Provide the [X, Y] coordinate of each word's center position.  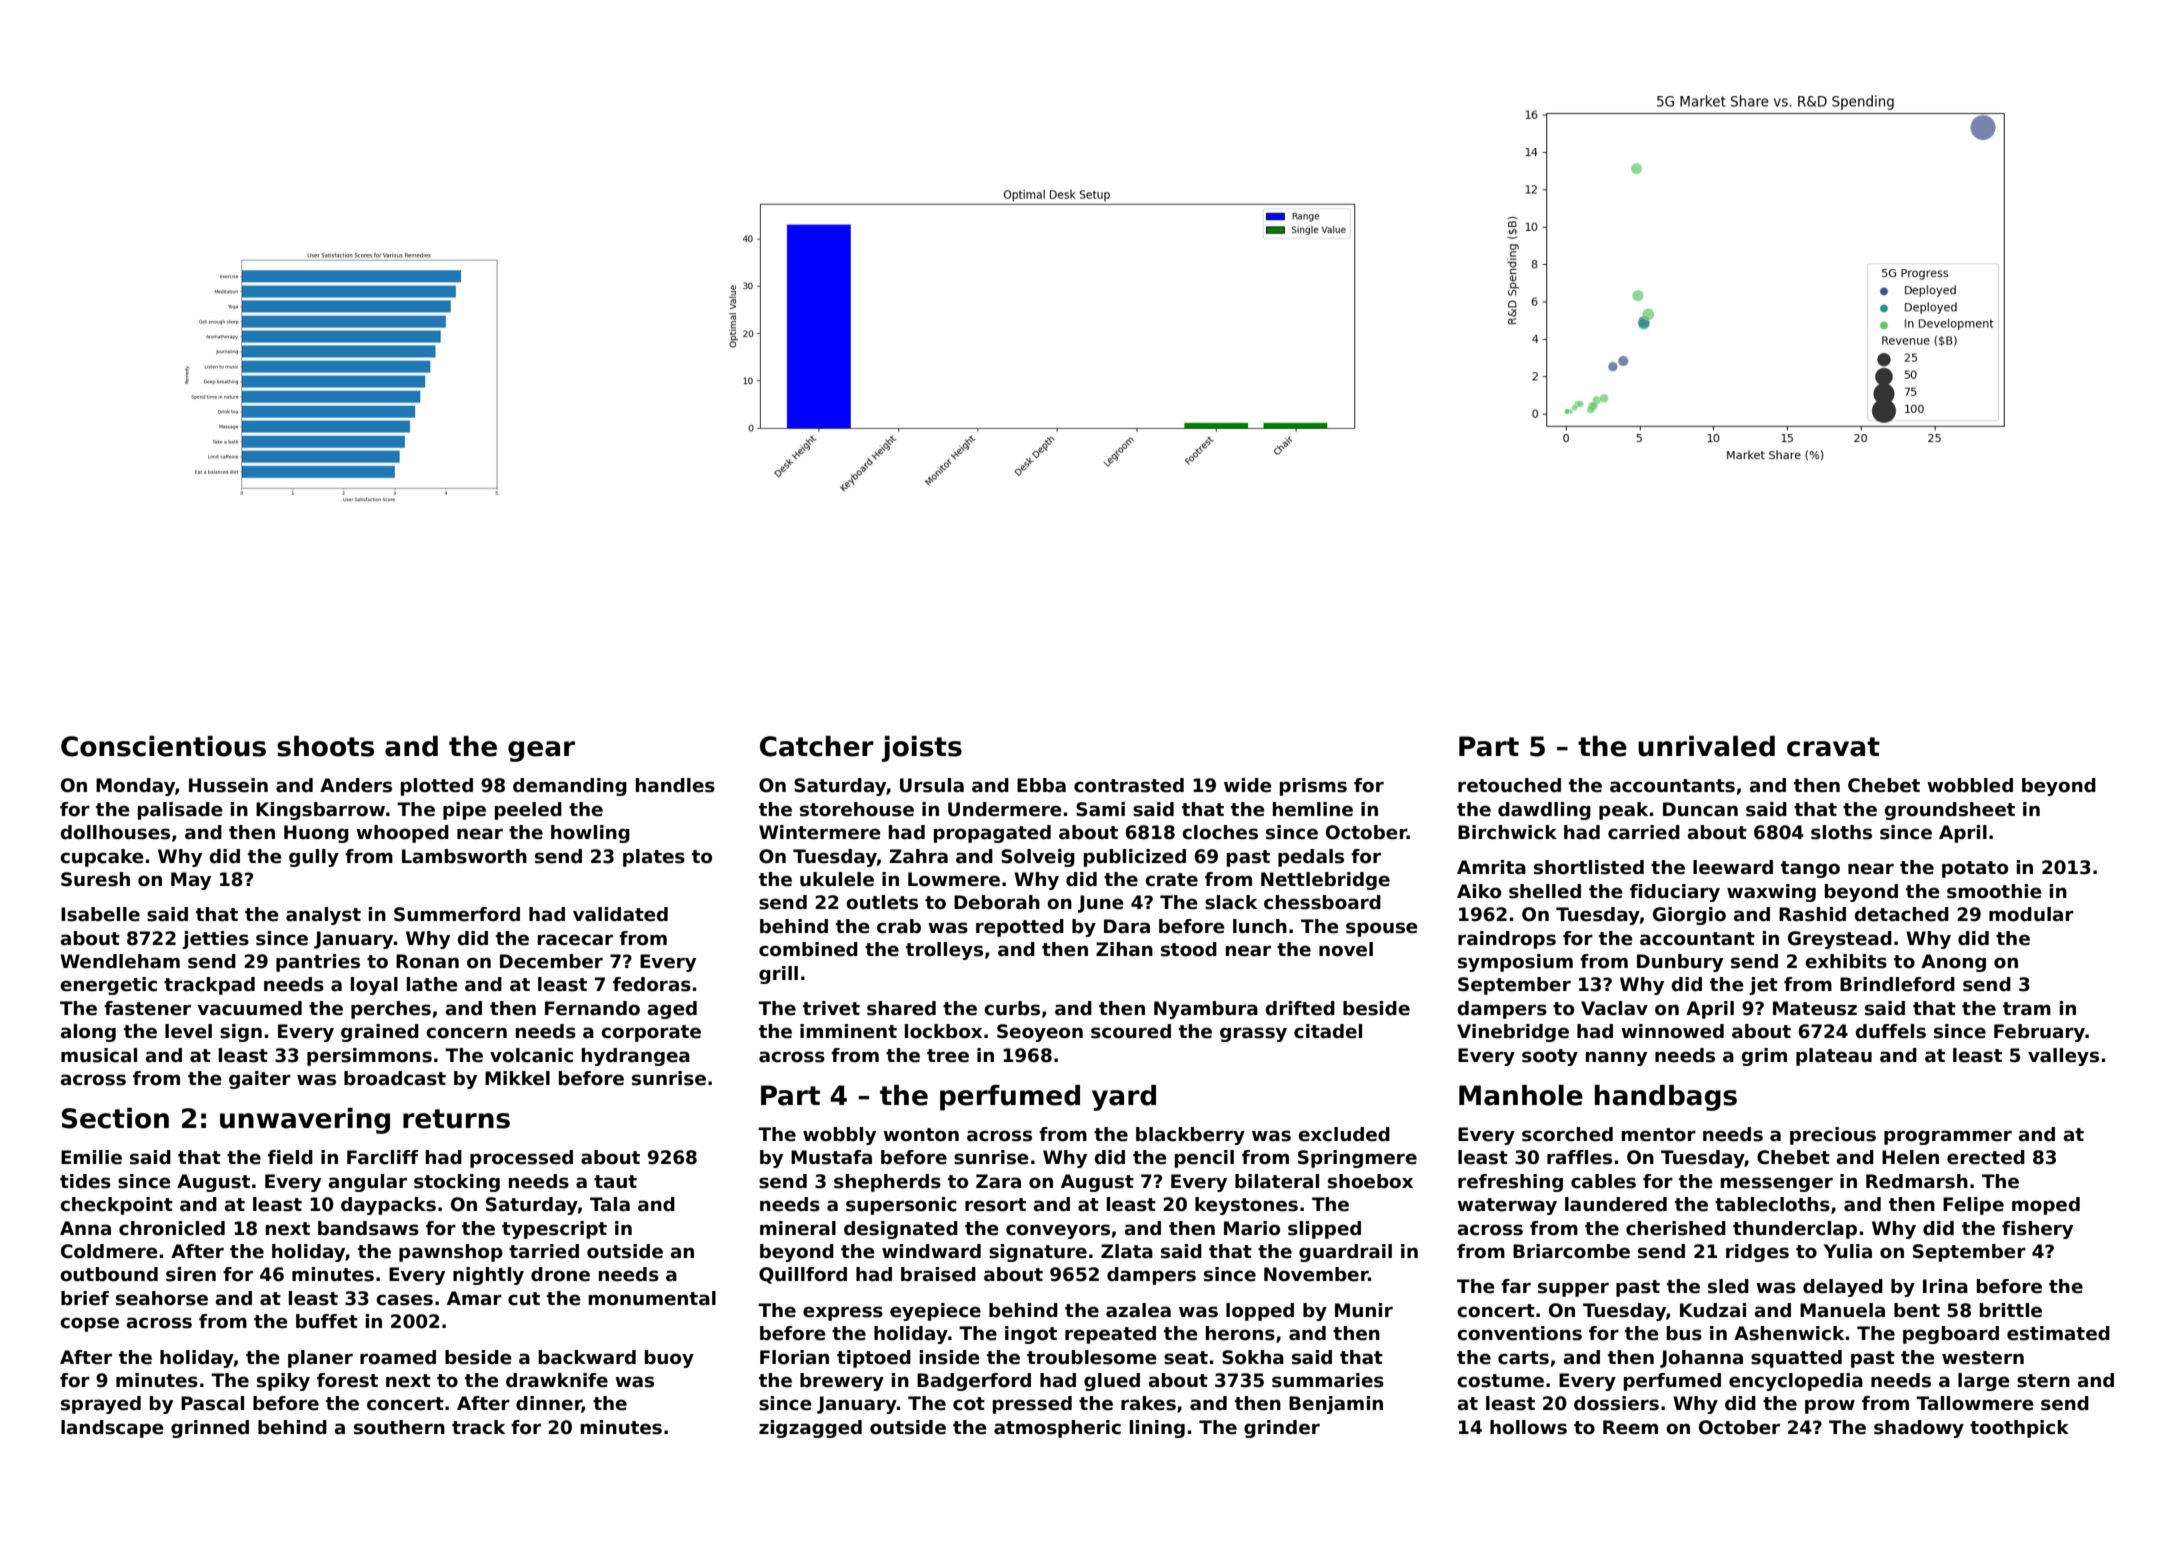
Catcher [817, 746]
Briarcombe [1571, 1251]
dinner [549, 1404]
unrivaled [1706, 746]
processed [521, 1159]
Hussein [228, 785]
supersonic [901, 1206]
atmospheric [1057, 1429]
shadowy [1919, 1429]
